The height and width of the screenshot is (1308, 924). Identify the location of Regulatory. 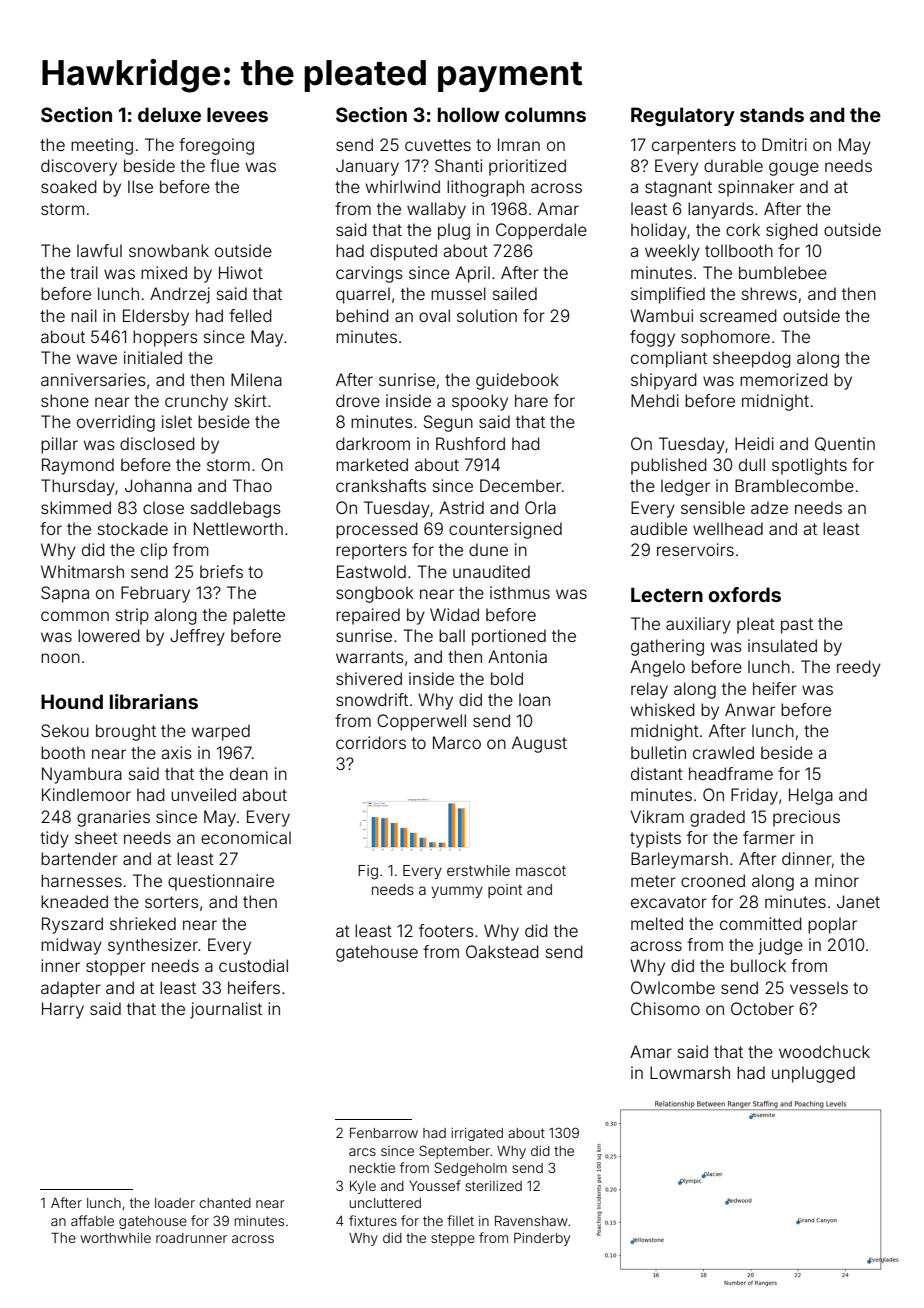
(683, 116).
